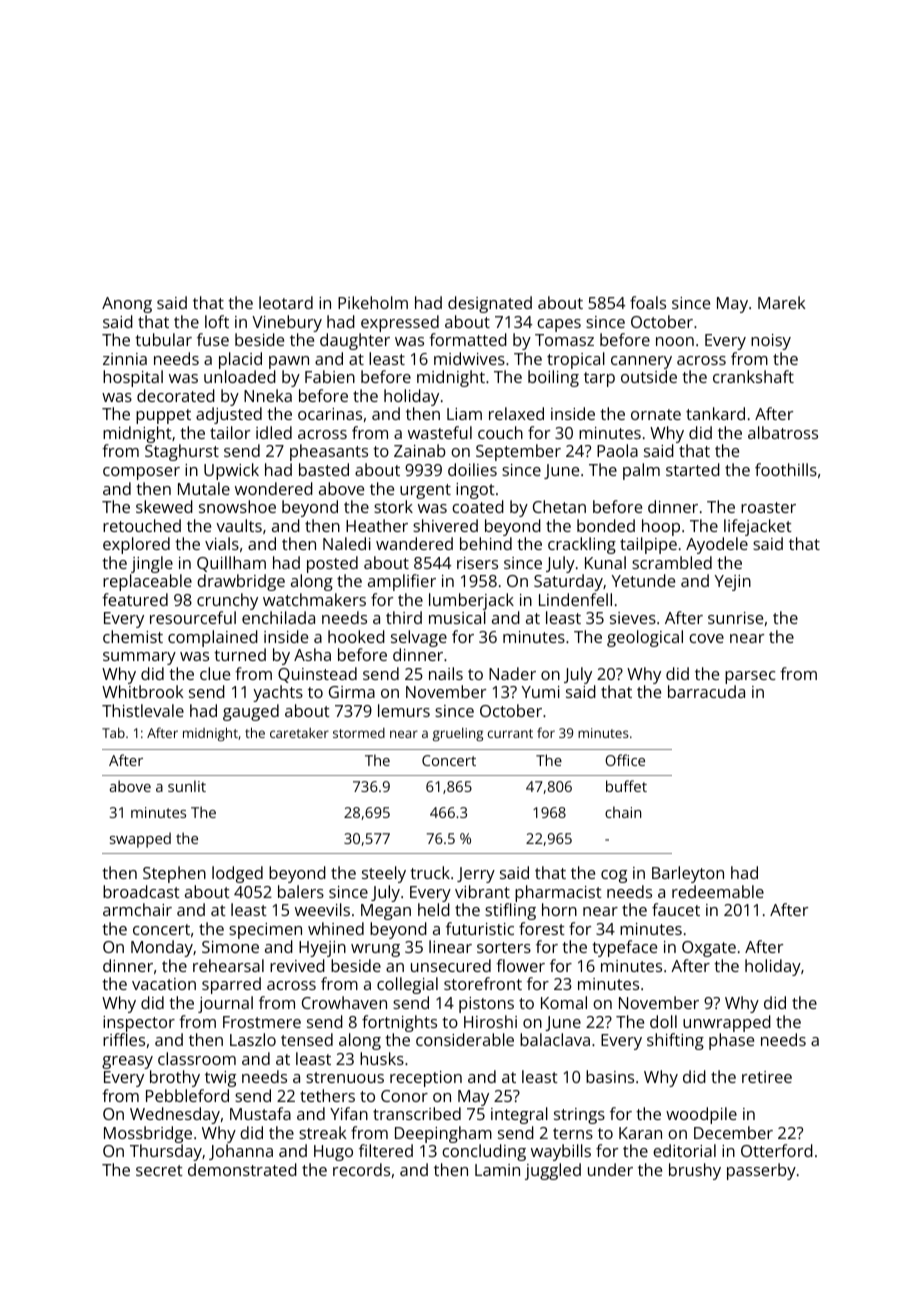 The height and width of the page is (1308, 924). I want to click on redeemable, so click(718, 891).
